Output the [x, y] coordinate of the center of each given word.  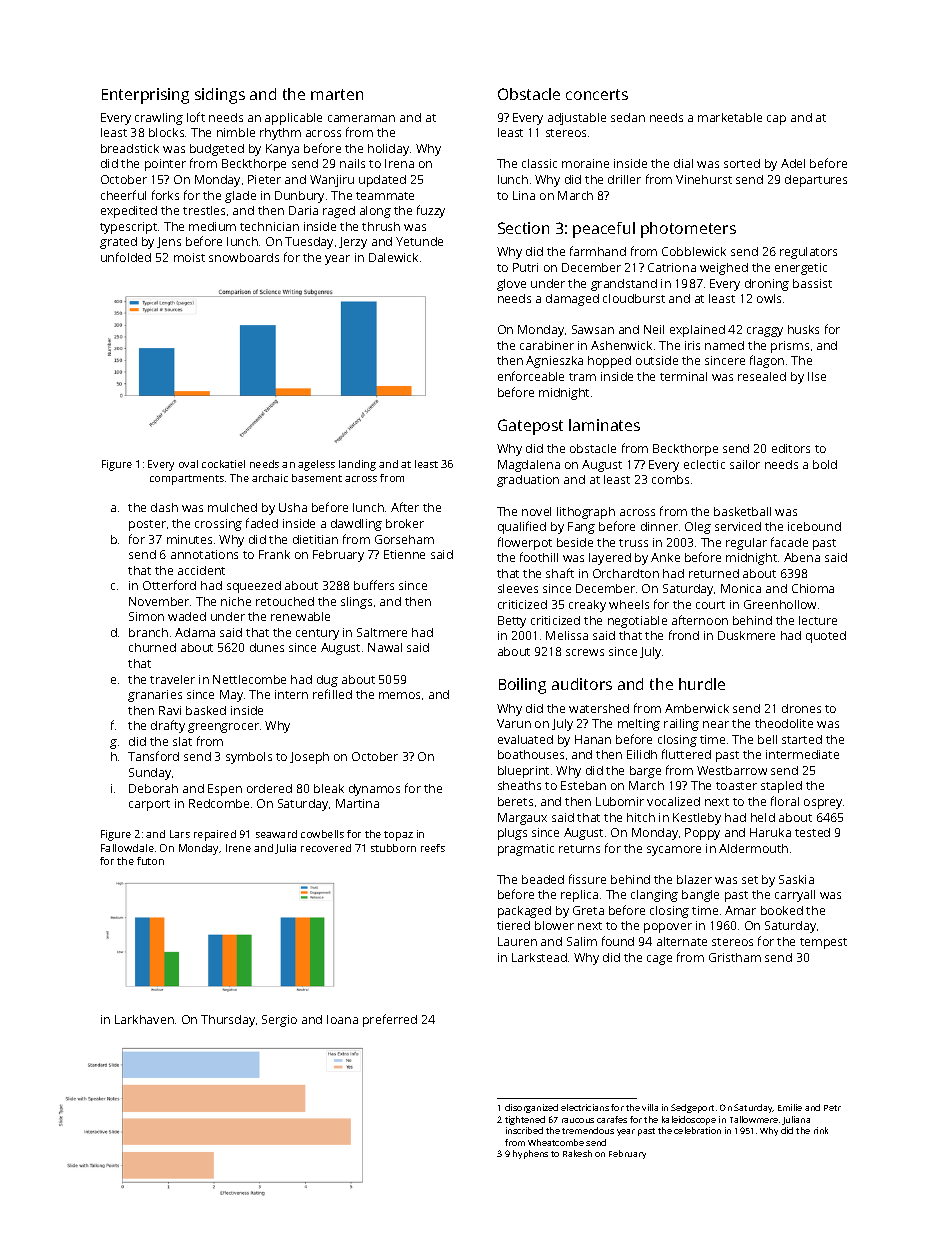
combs [670, 479]
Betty [512, 622]
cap [776, 120]
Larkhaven [144, 1019]
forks [165, 195]
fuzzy [431, 211]
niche [236, 601]
